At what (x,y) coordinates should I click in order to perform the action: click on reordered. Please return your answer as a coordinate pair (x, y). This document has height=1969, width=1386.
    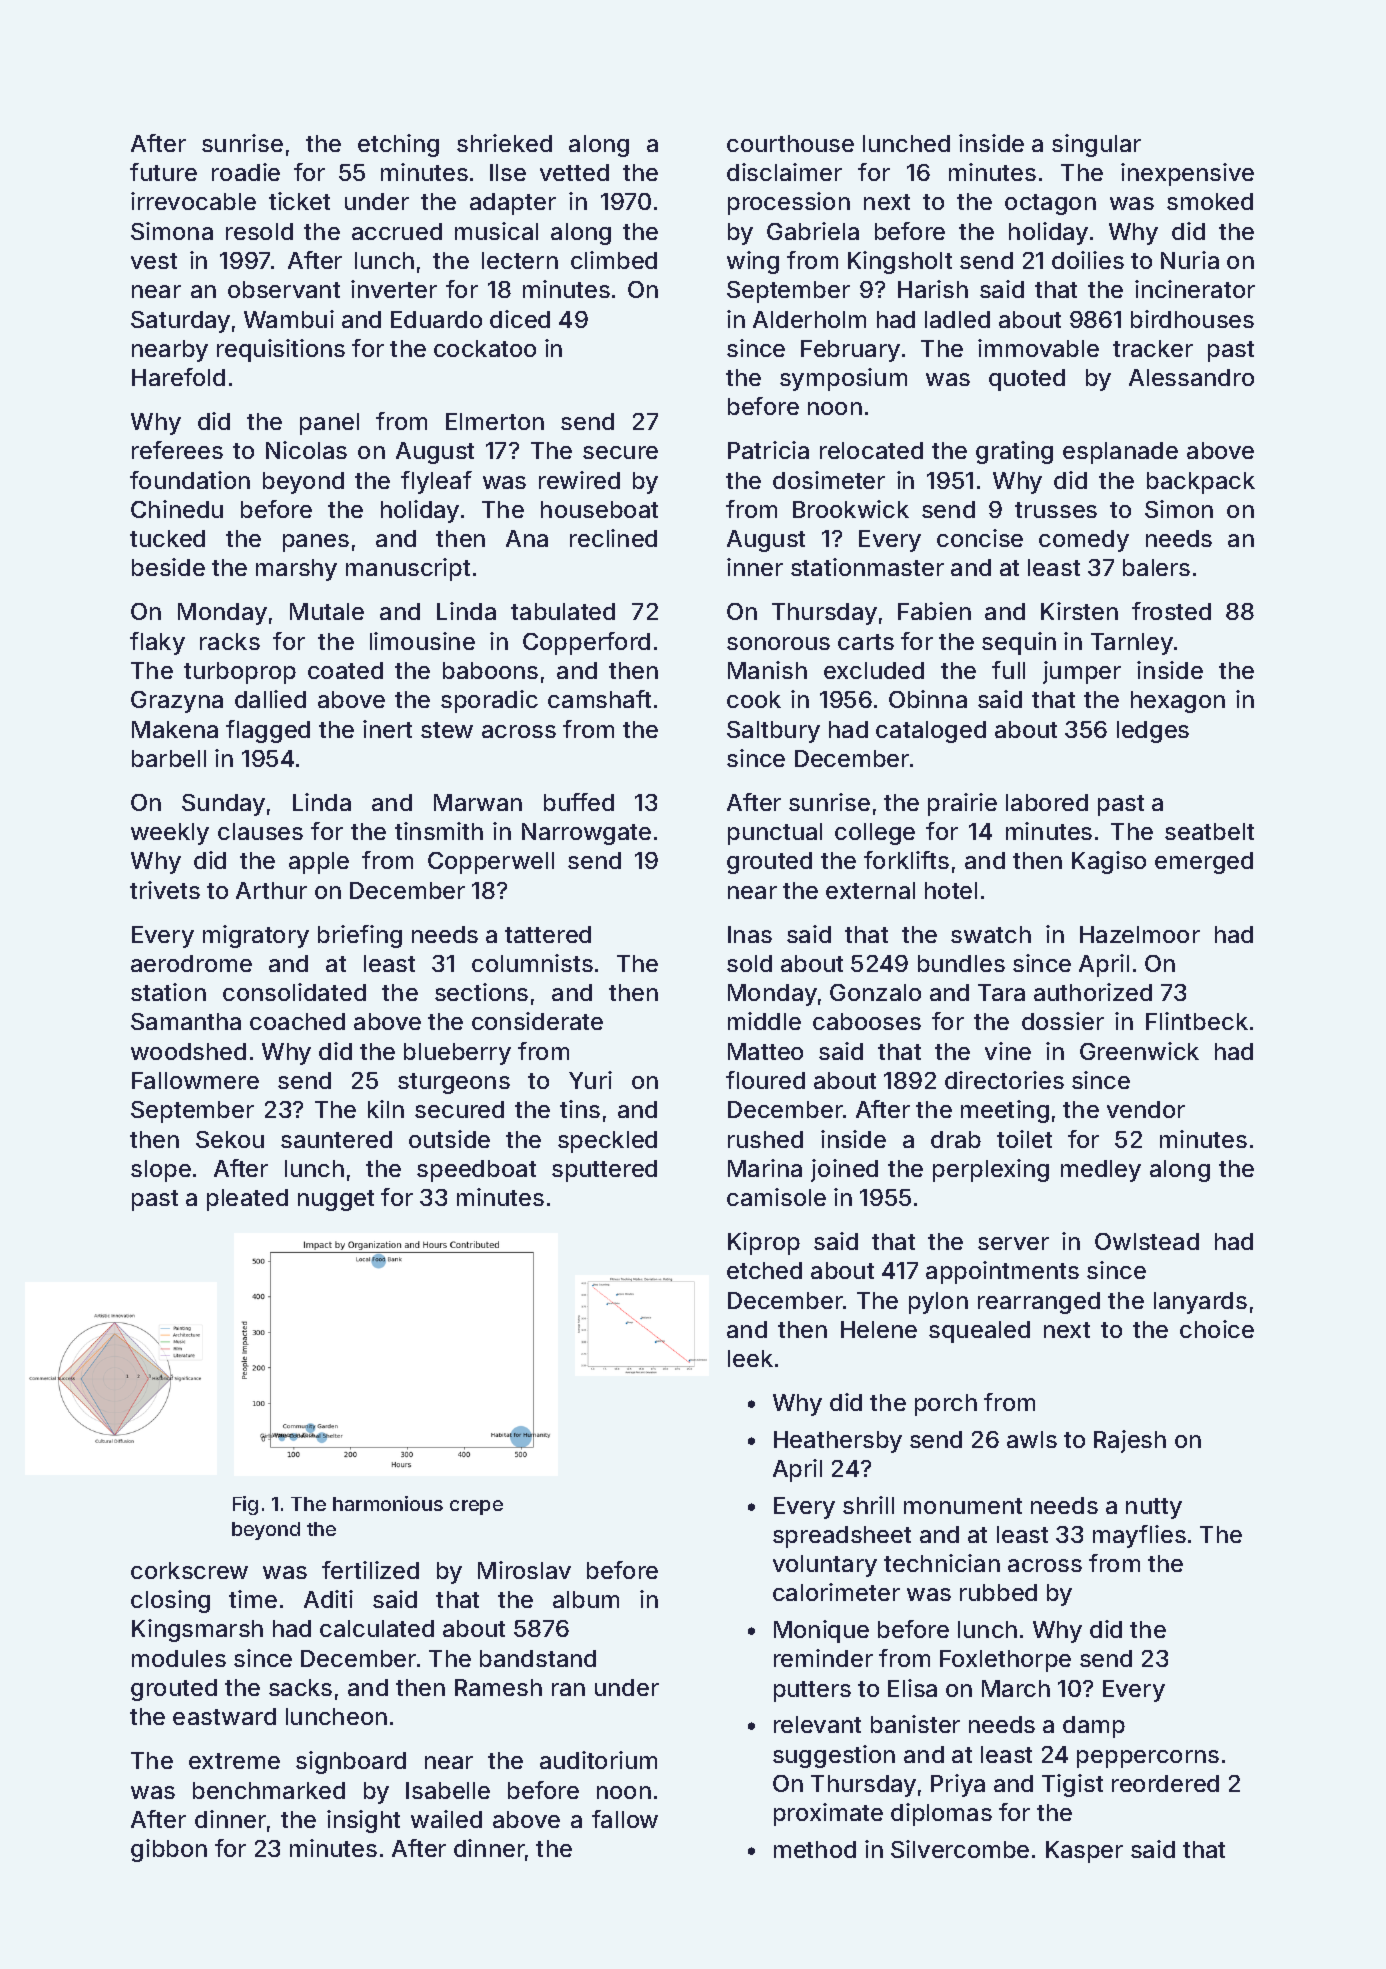
    Looking at the image, I should click on (1165, 1783).
